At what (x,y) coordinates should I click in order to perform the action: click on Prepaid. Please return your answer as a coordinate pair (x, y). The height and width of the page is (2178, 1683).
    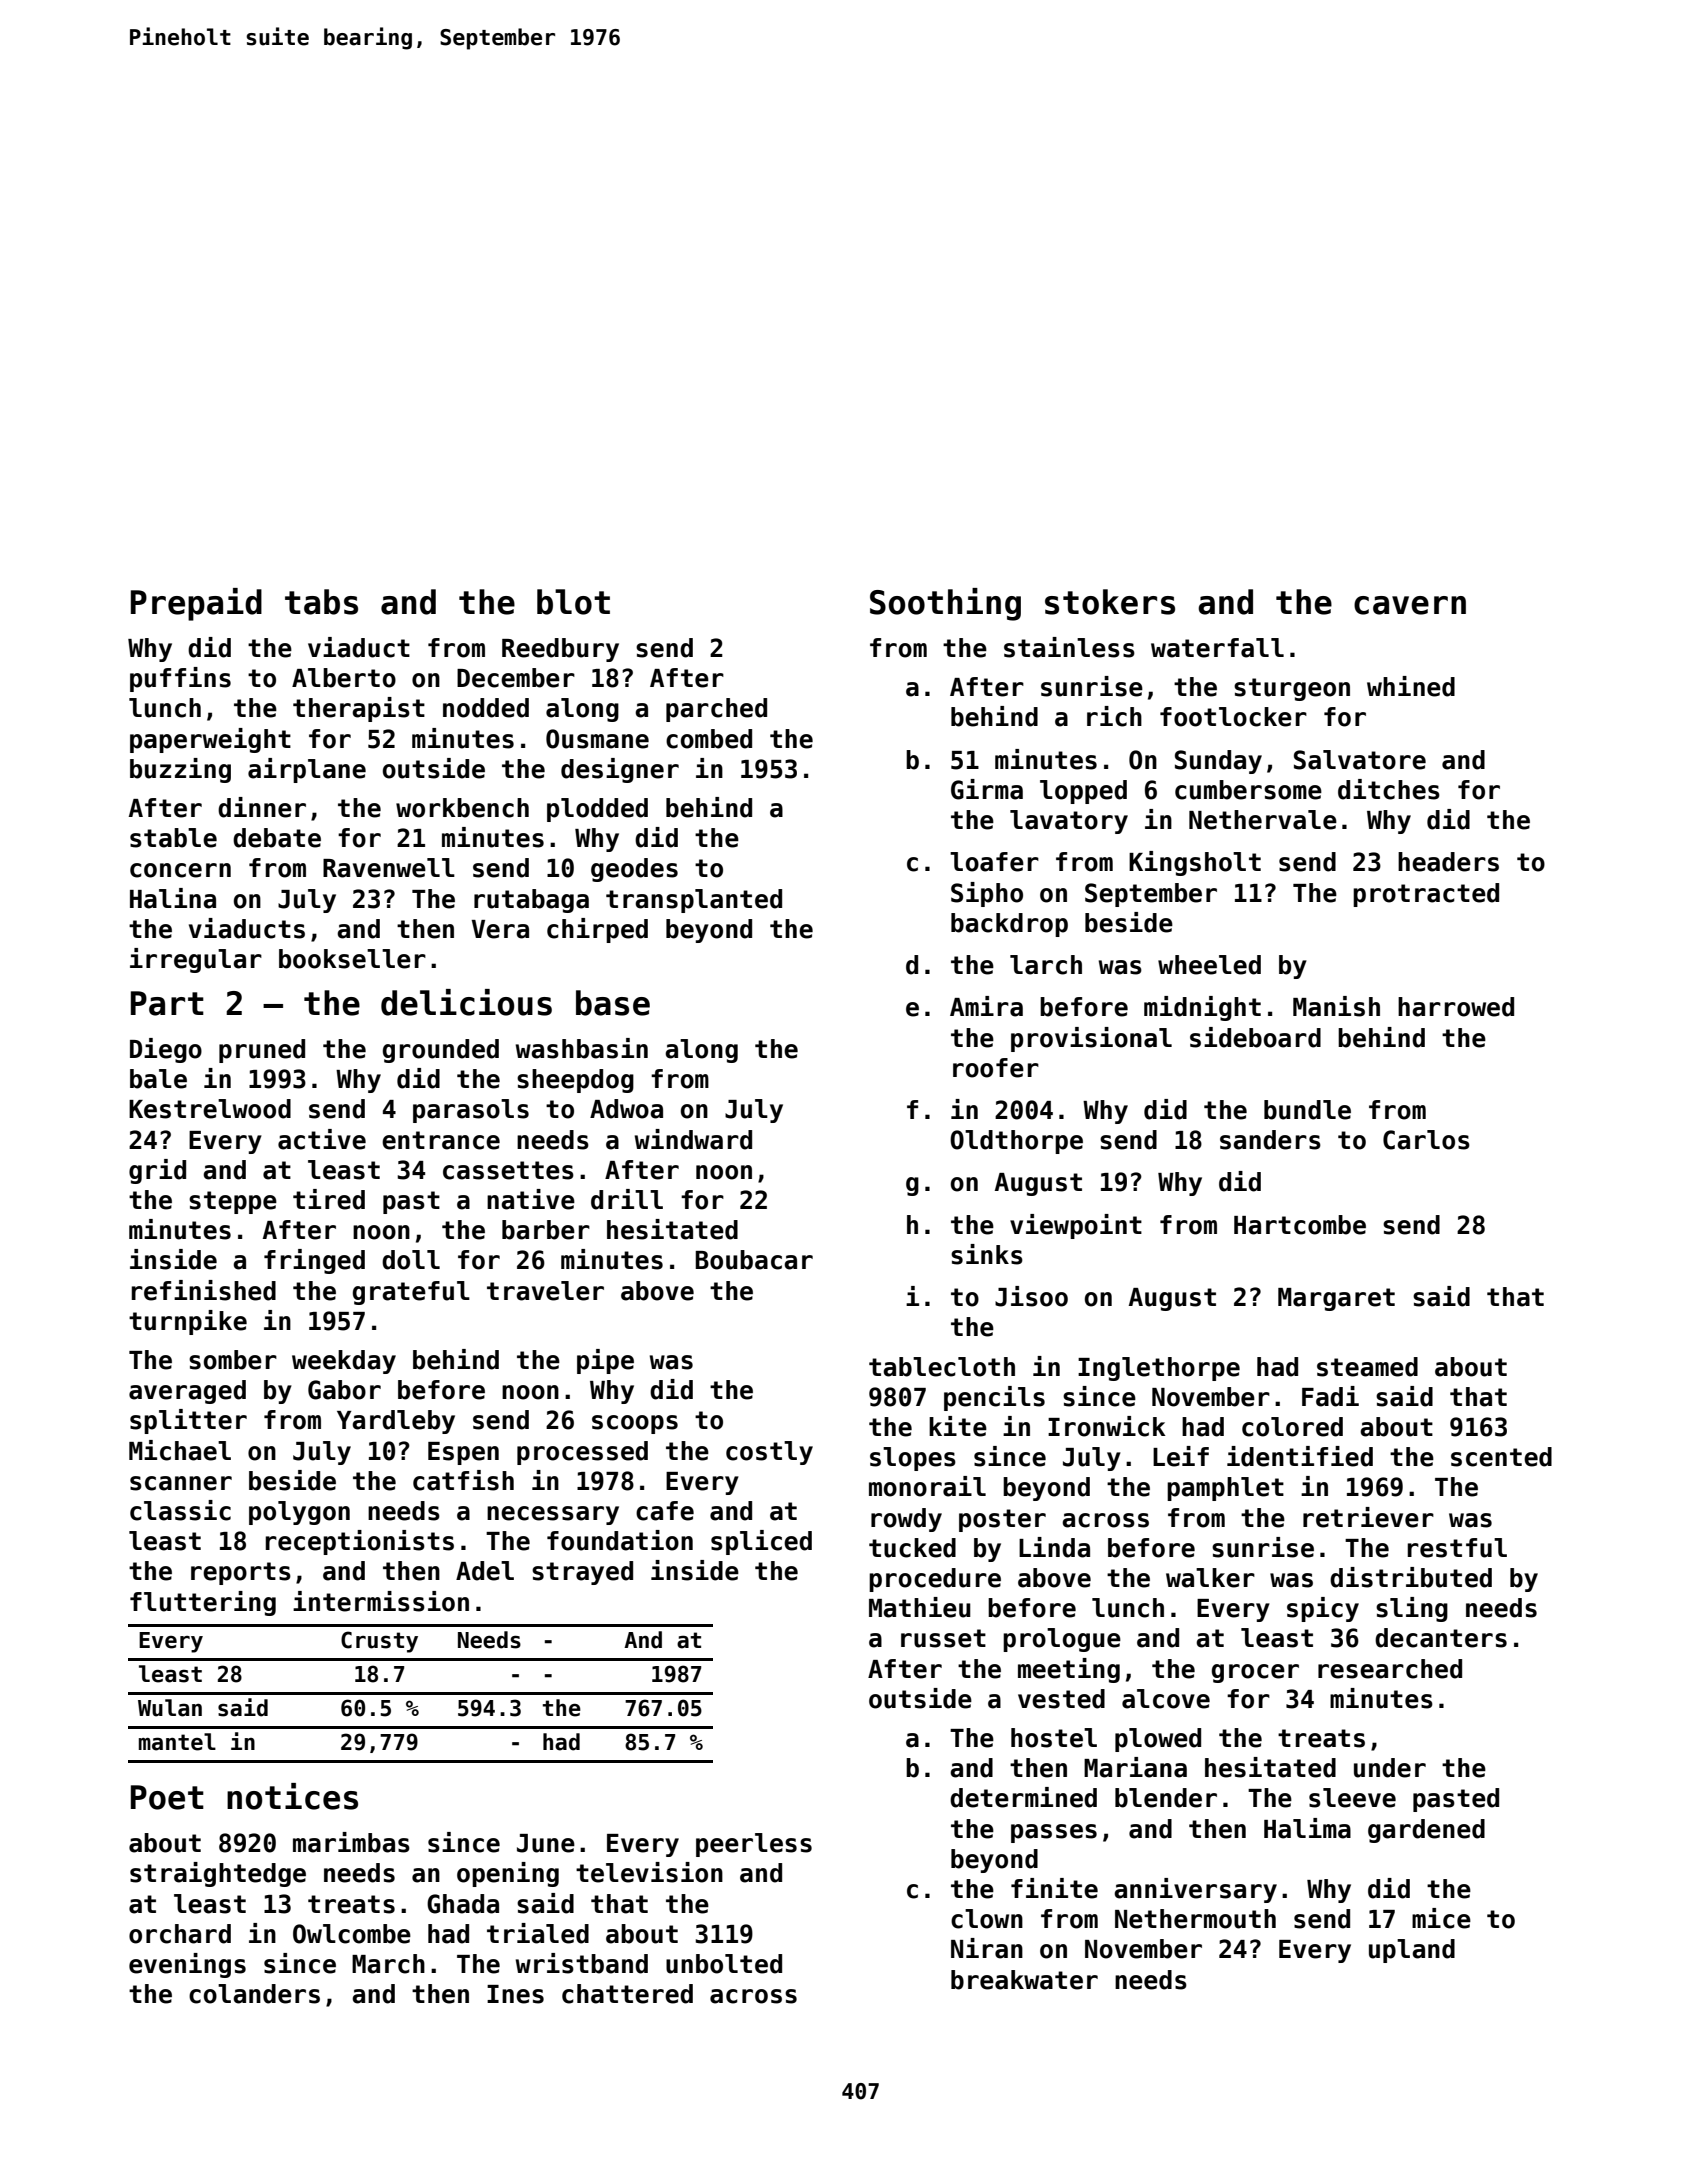
    Looking at the image, I should click on (196, 604).
